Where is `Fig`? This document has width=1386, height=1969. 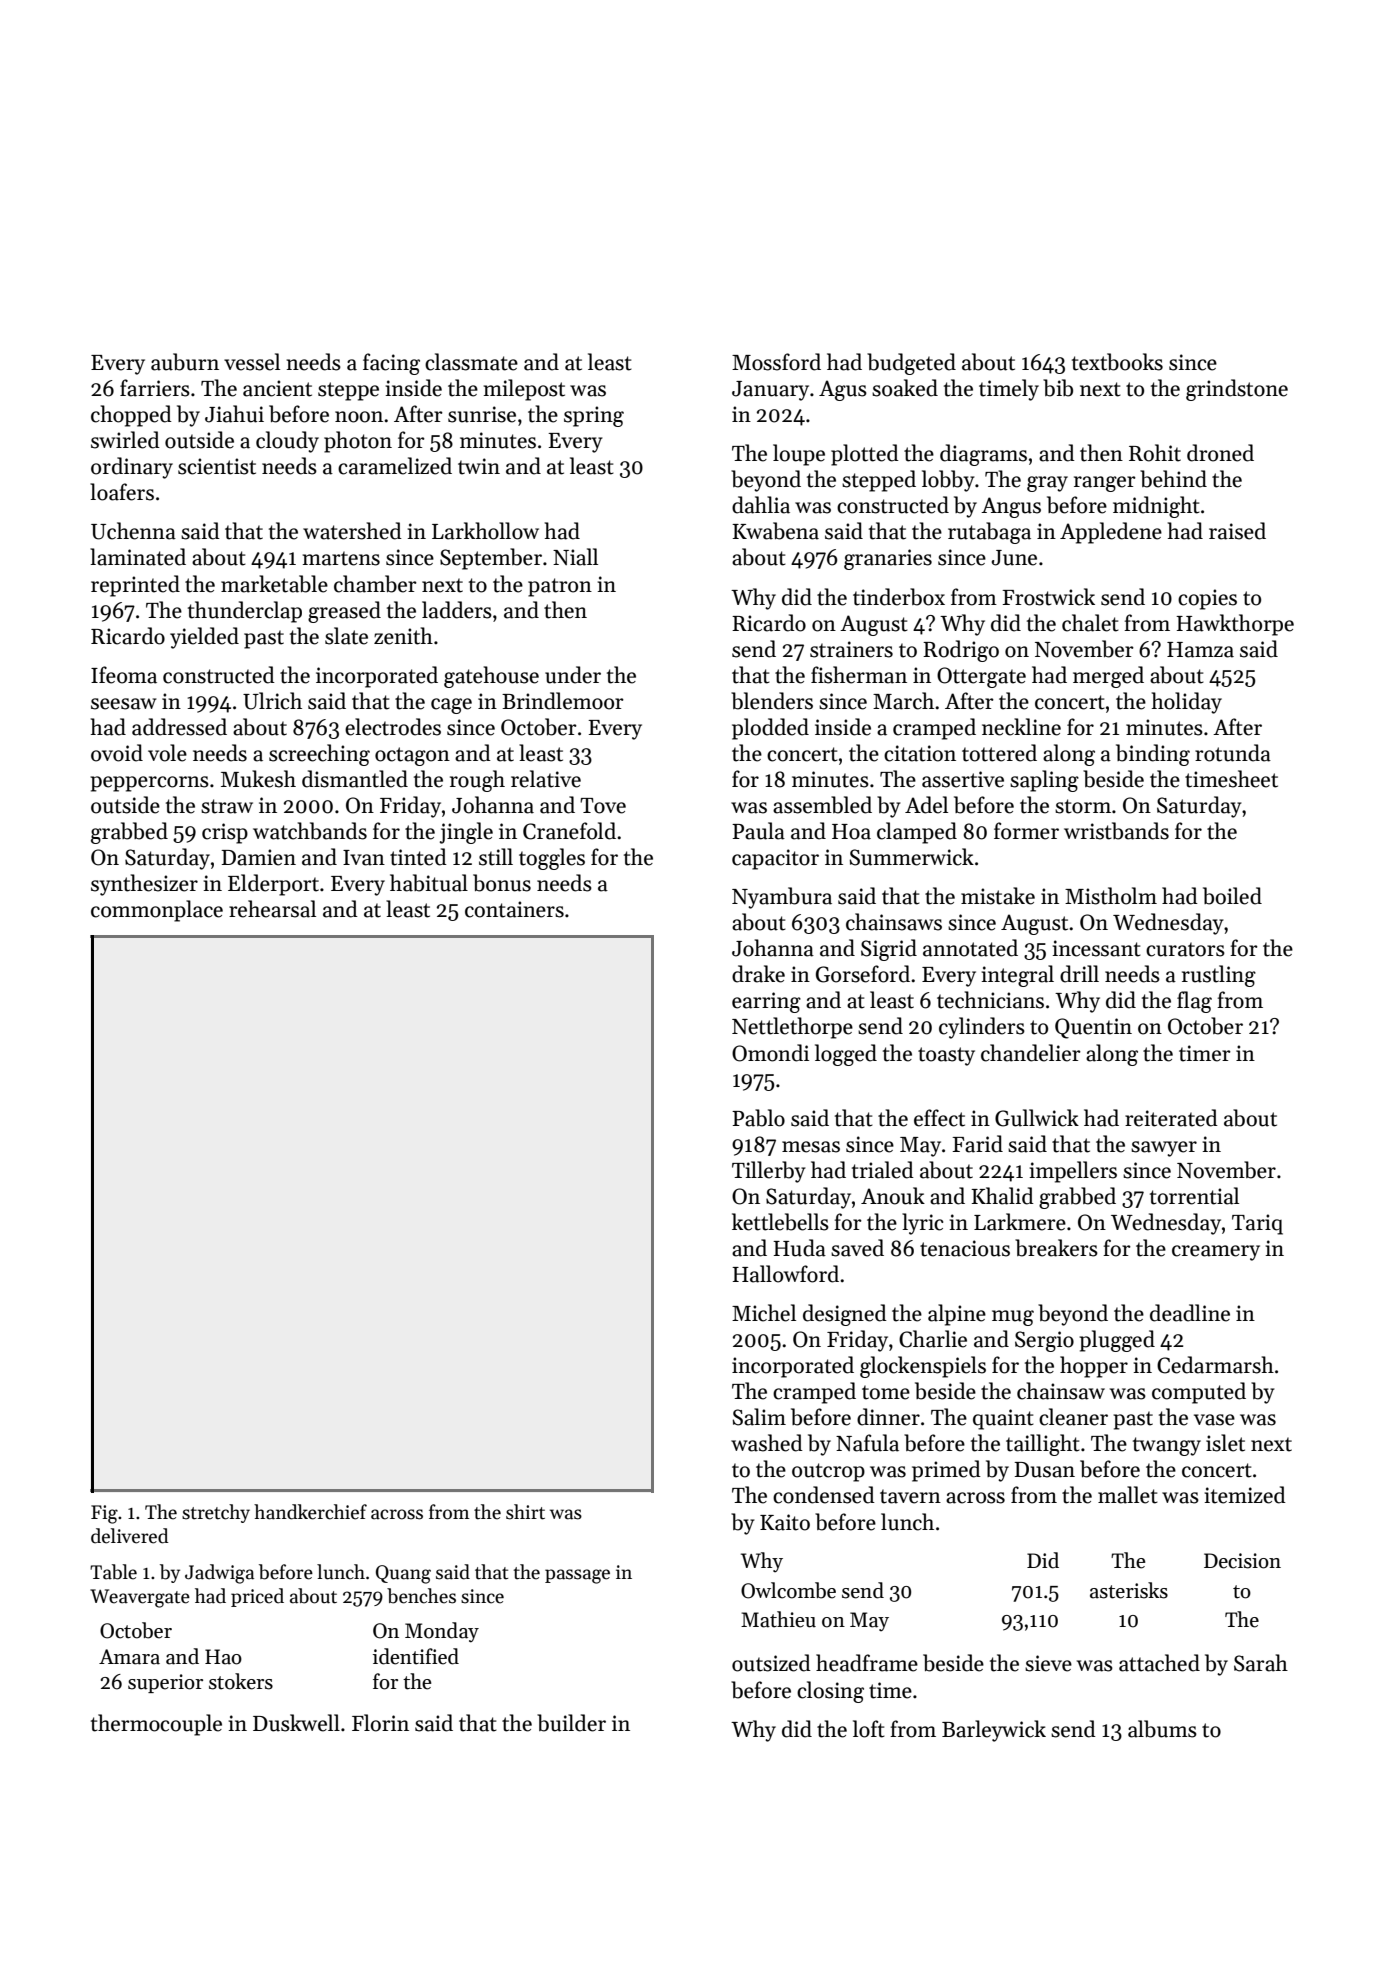 Fig is located at coordinates (104, 1514).
